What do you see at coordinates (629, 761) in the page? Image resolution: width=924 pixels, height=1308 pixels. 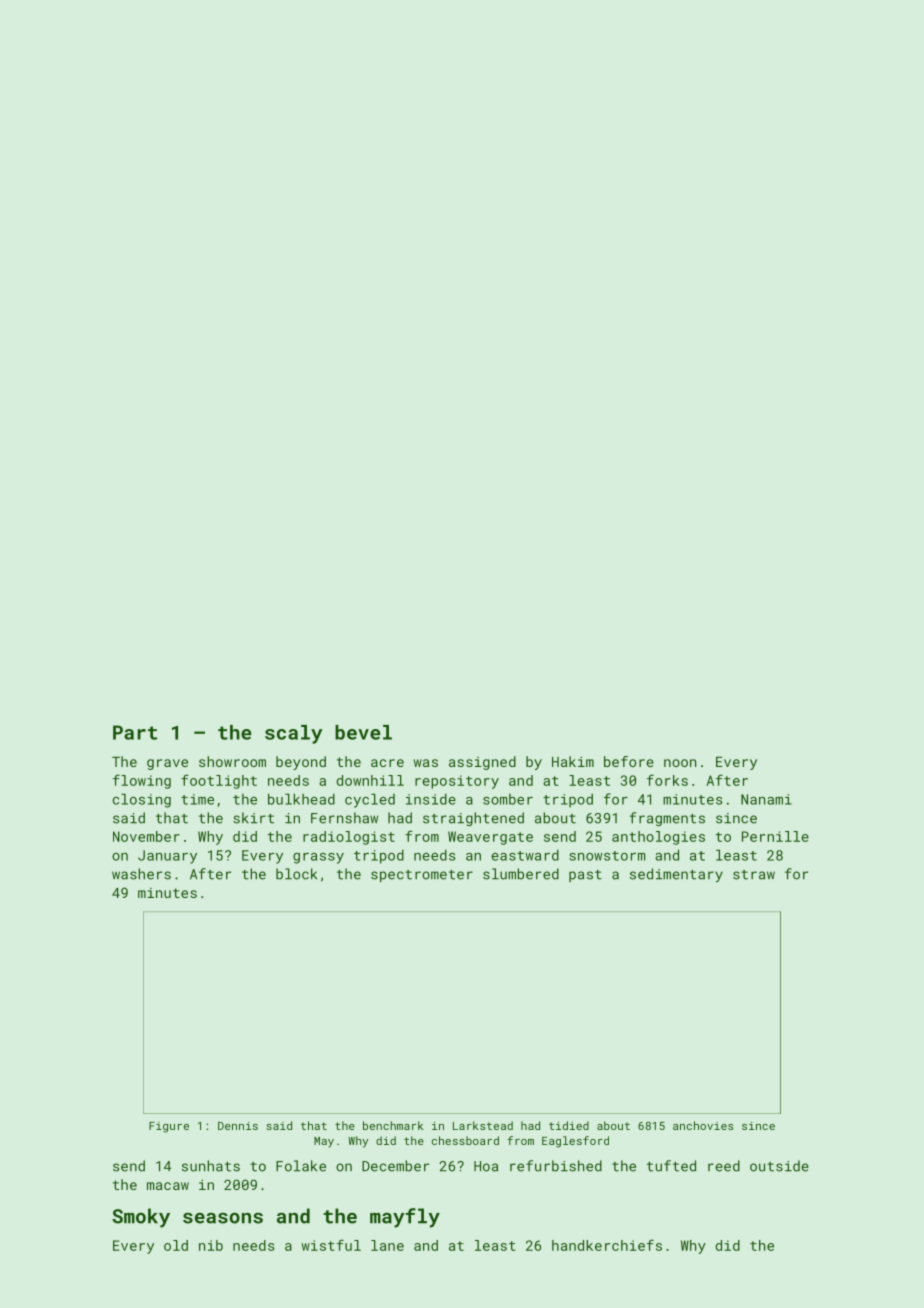 I see `before` at bounding box center [629, 761].
